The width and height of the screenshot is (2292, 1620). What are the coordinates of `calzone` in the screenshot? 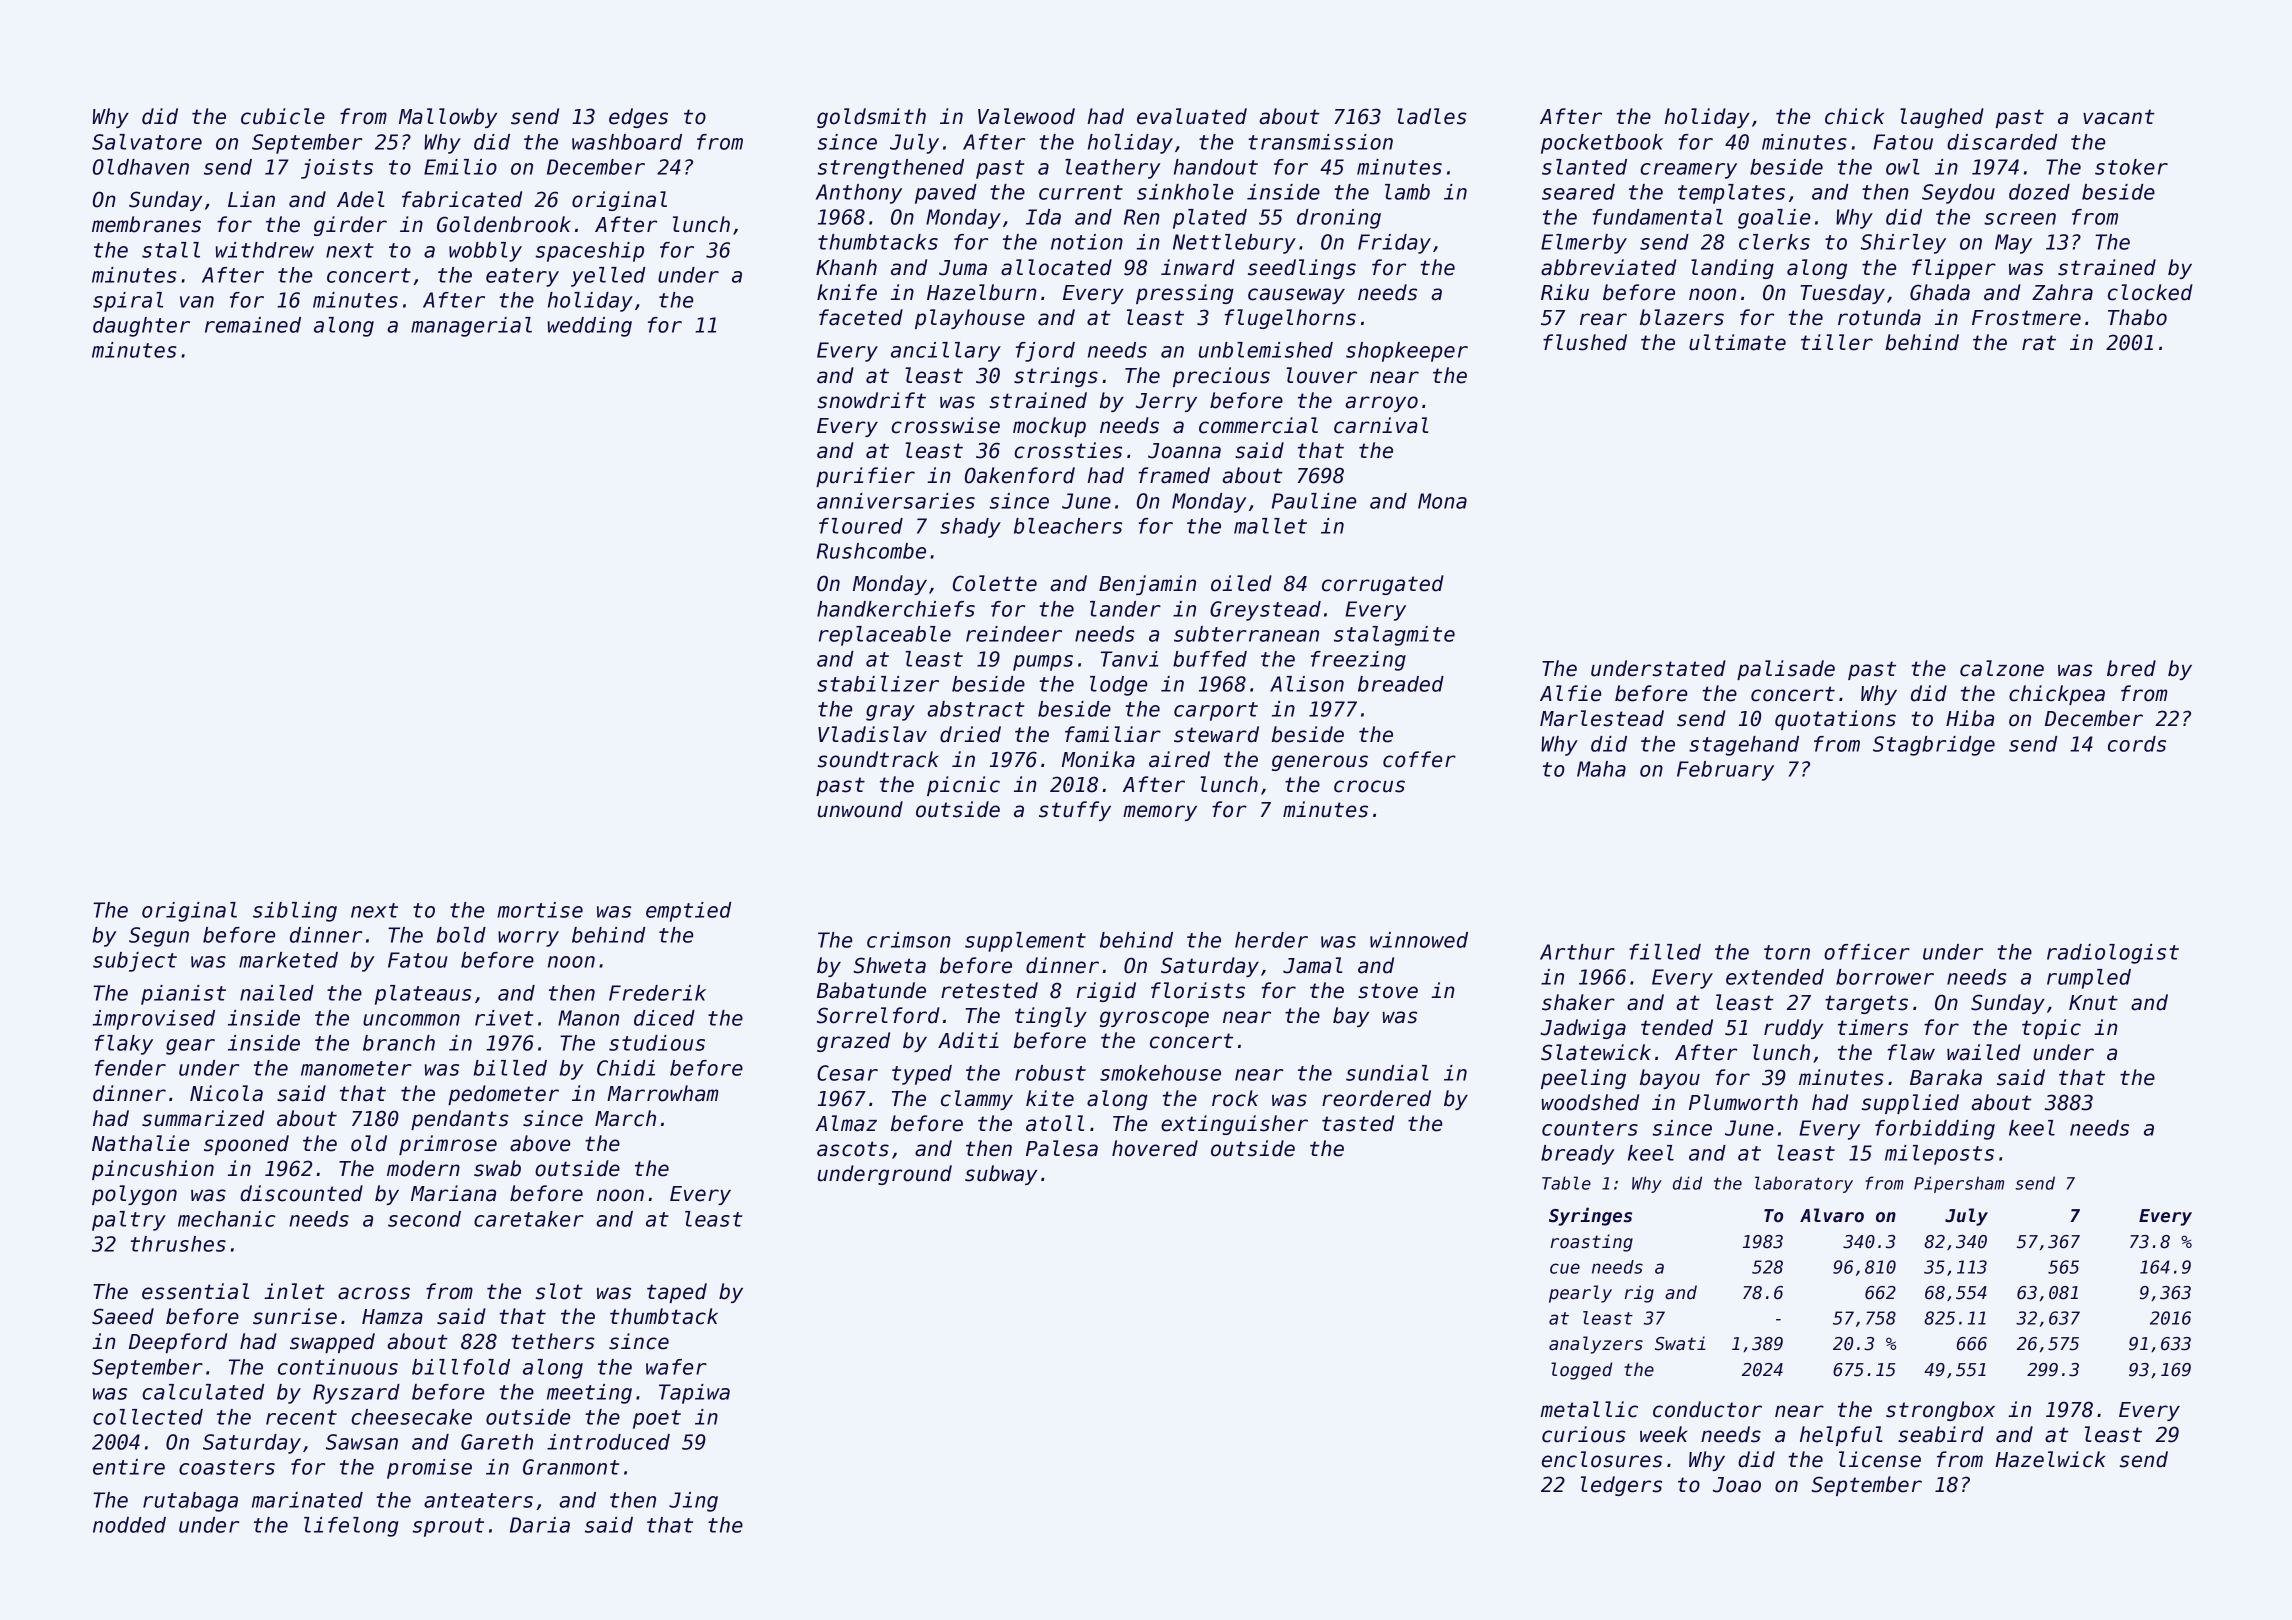 It's located at (2002, 668).
